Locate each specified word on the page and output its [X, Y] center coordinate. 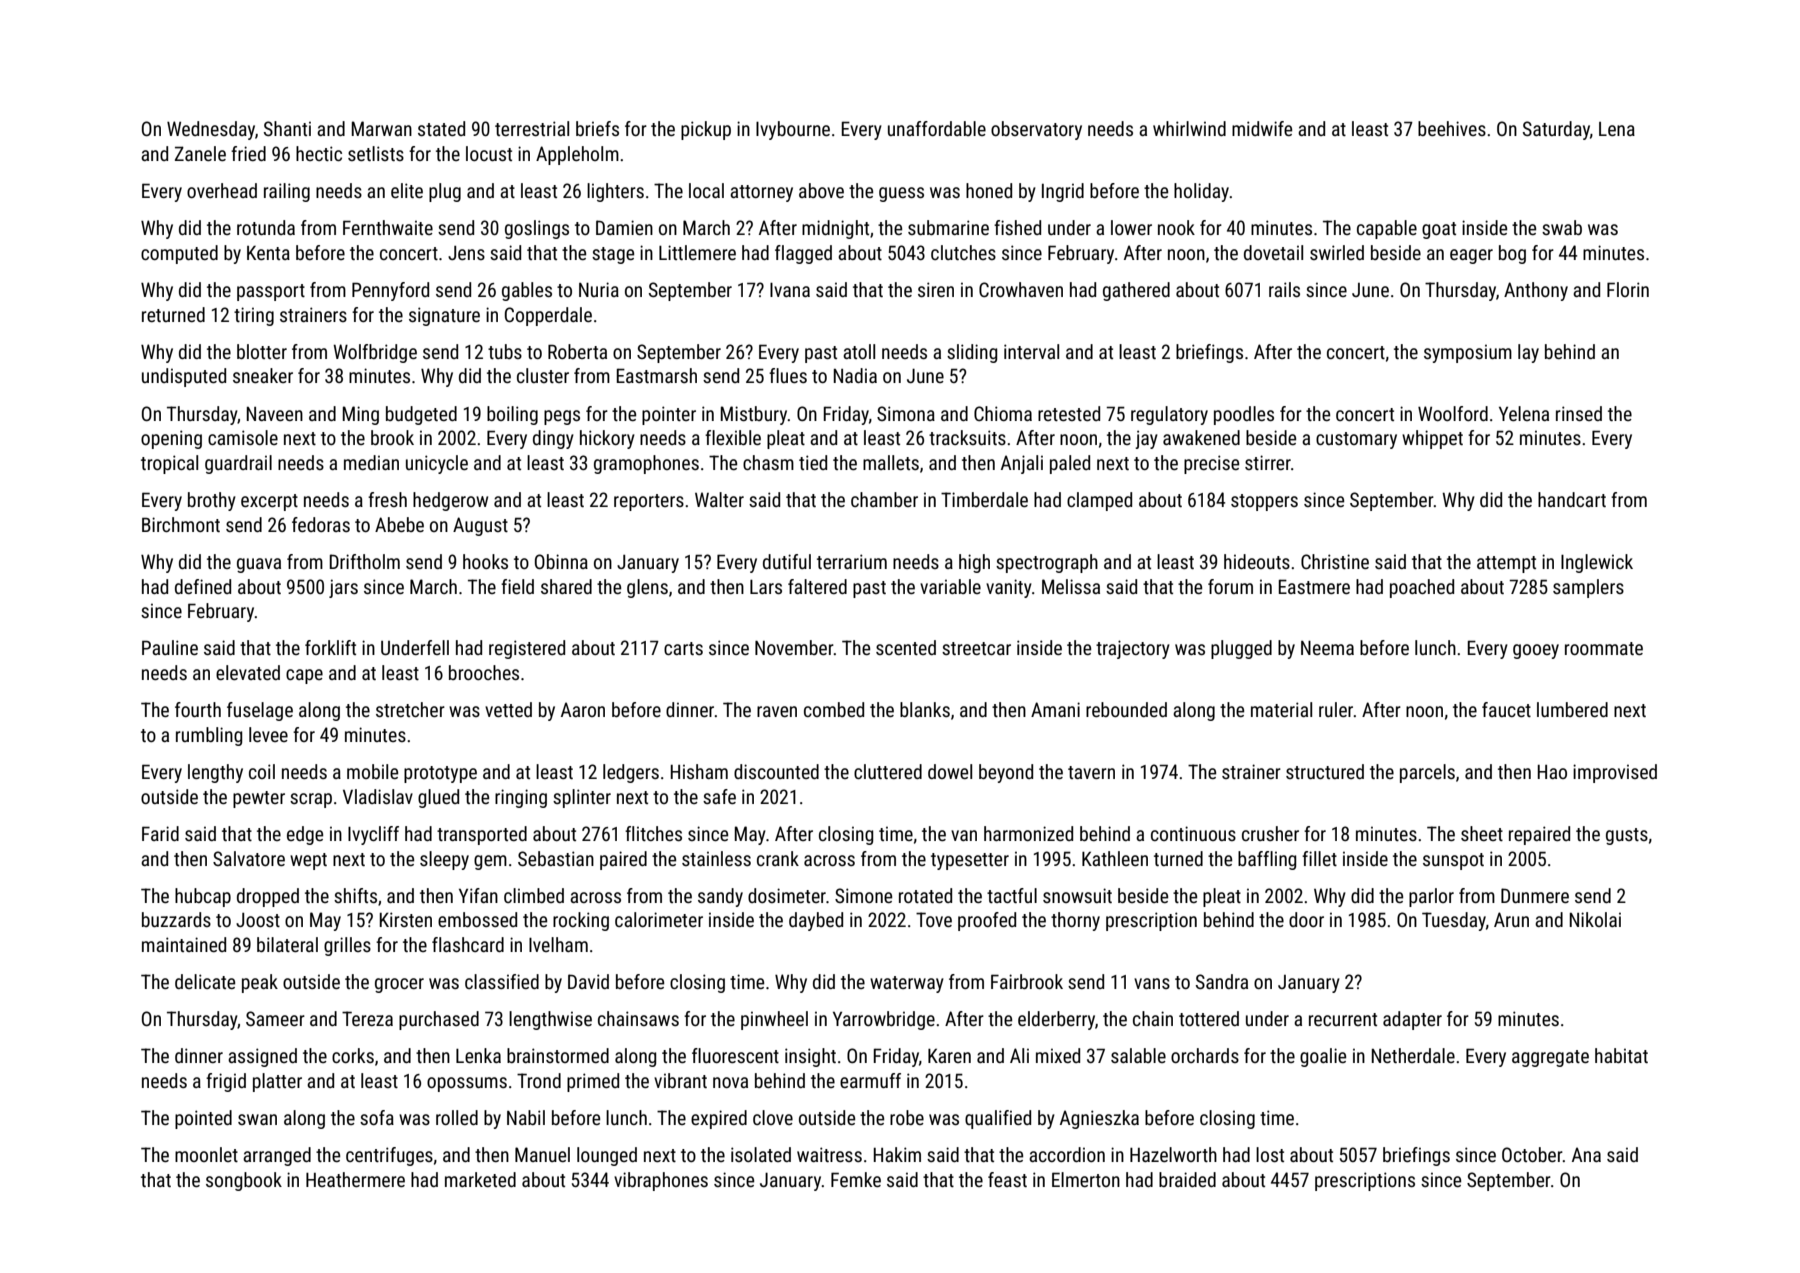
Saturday [1556, 130]
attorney [761, 193]
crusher [1270, 833]
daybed [816, 921]
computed [179, 254]
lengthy [215, 773]
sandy [720, 897]
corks [353, 1055]
